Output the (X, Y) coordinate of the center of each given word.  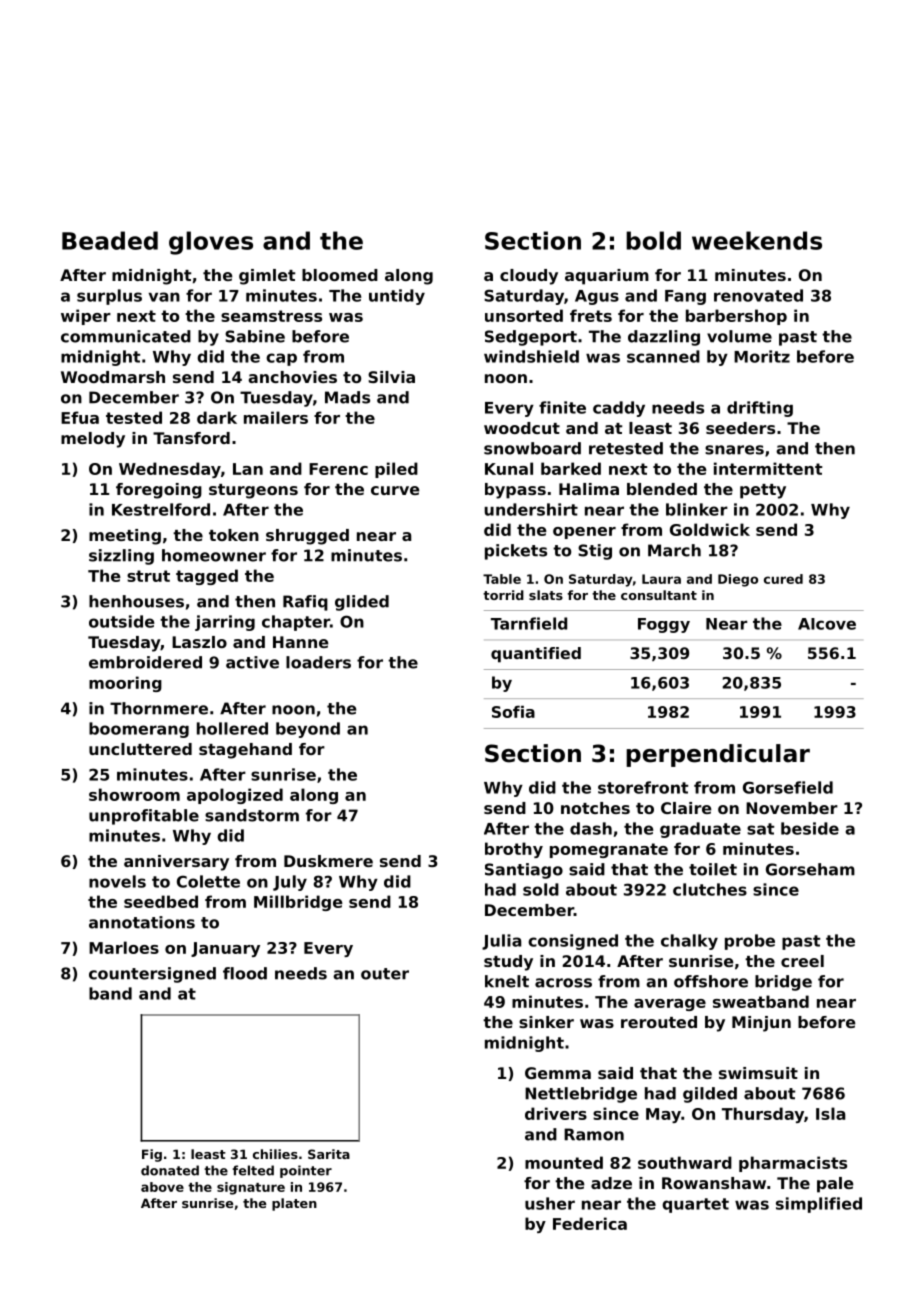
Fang (685, 297)
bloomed (340, 275)
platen (294, 1204)
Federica (590, 1223)
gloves (211, 243)
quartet (695, 1205)
